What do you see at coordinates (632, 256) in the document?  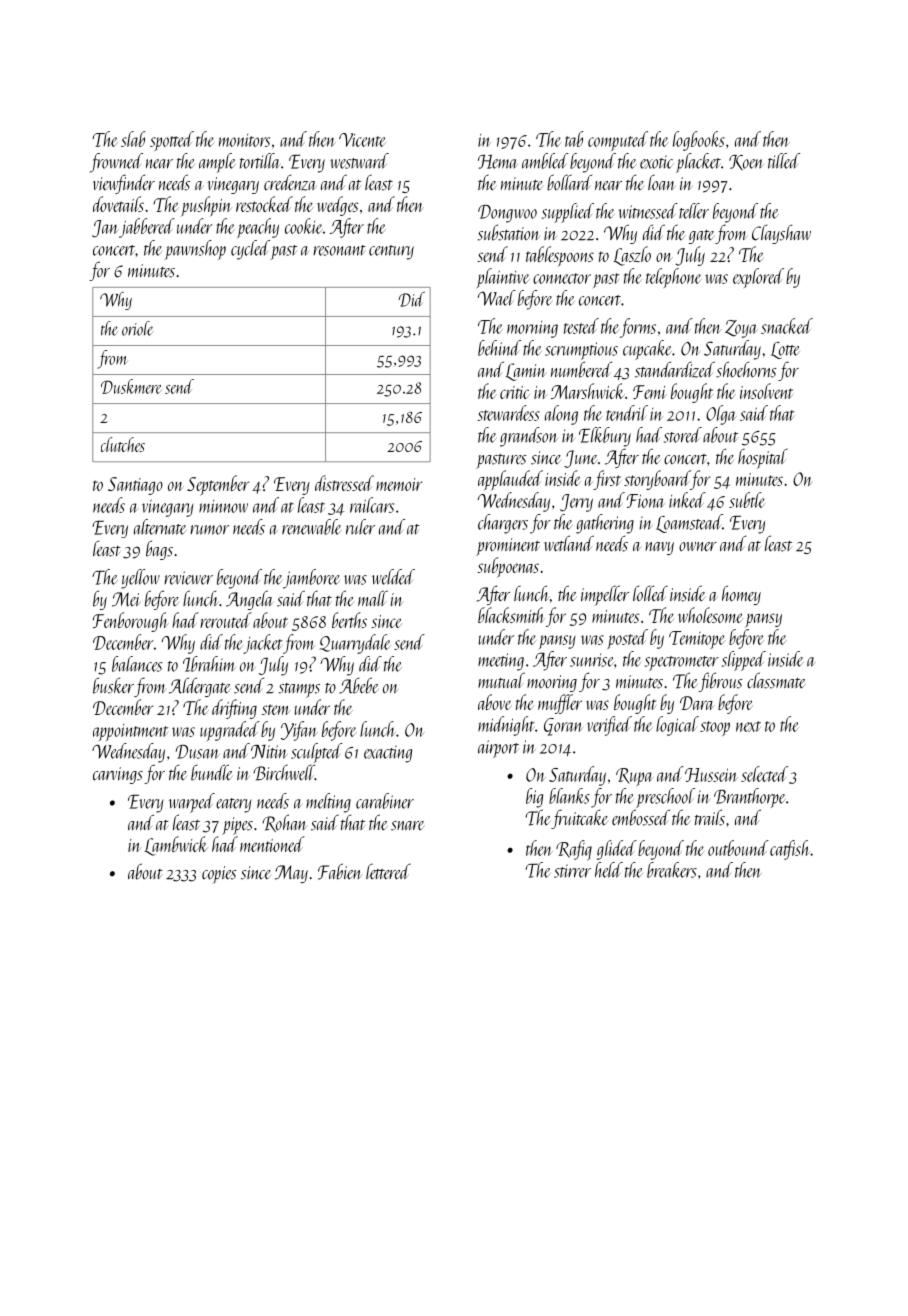 I see `Laszlo` at bounding box center [632, 256].
